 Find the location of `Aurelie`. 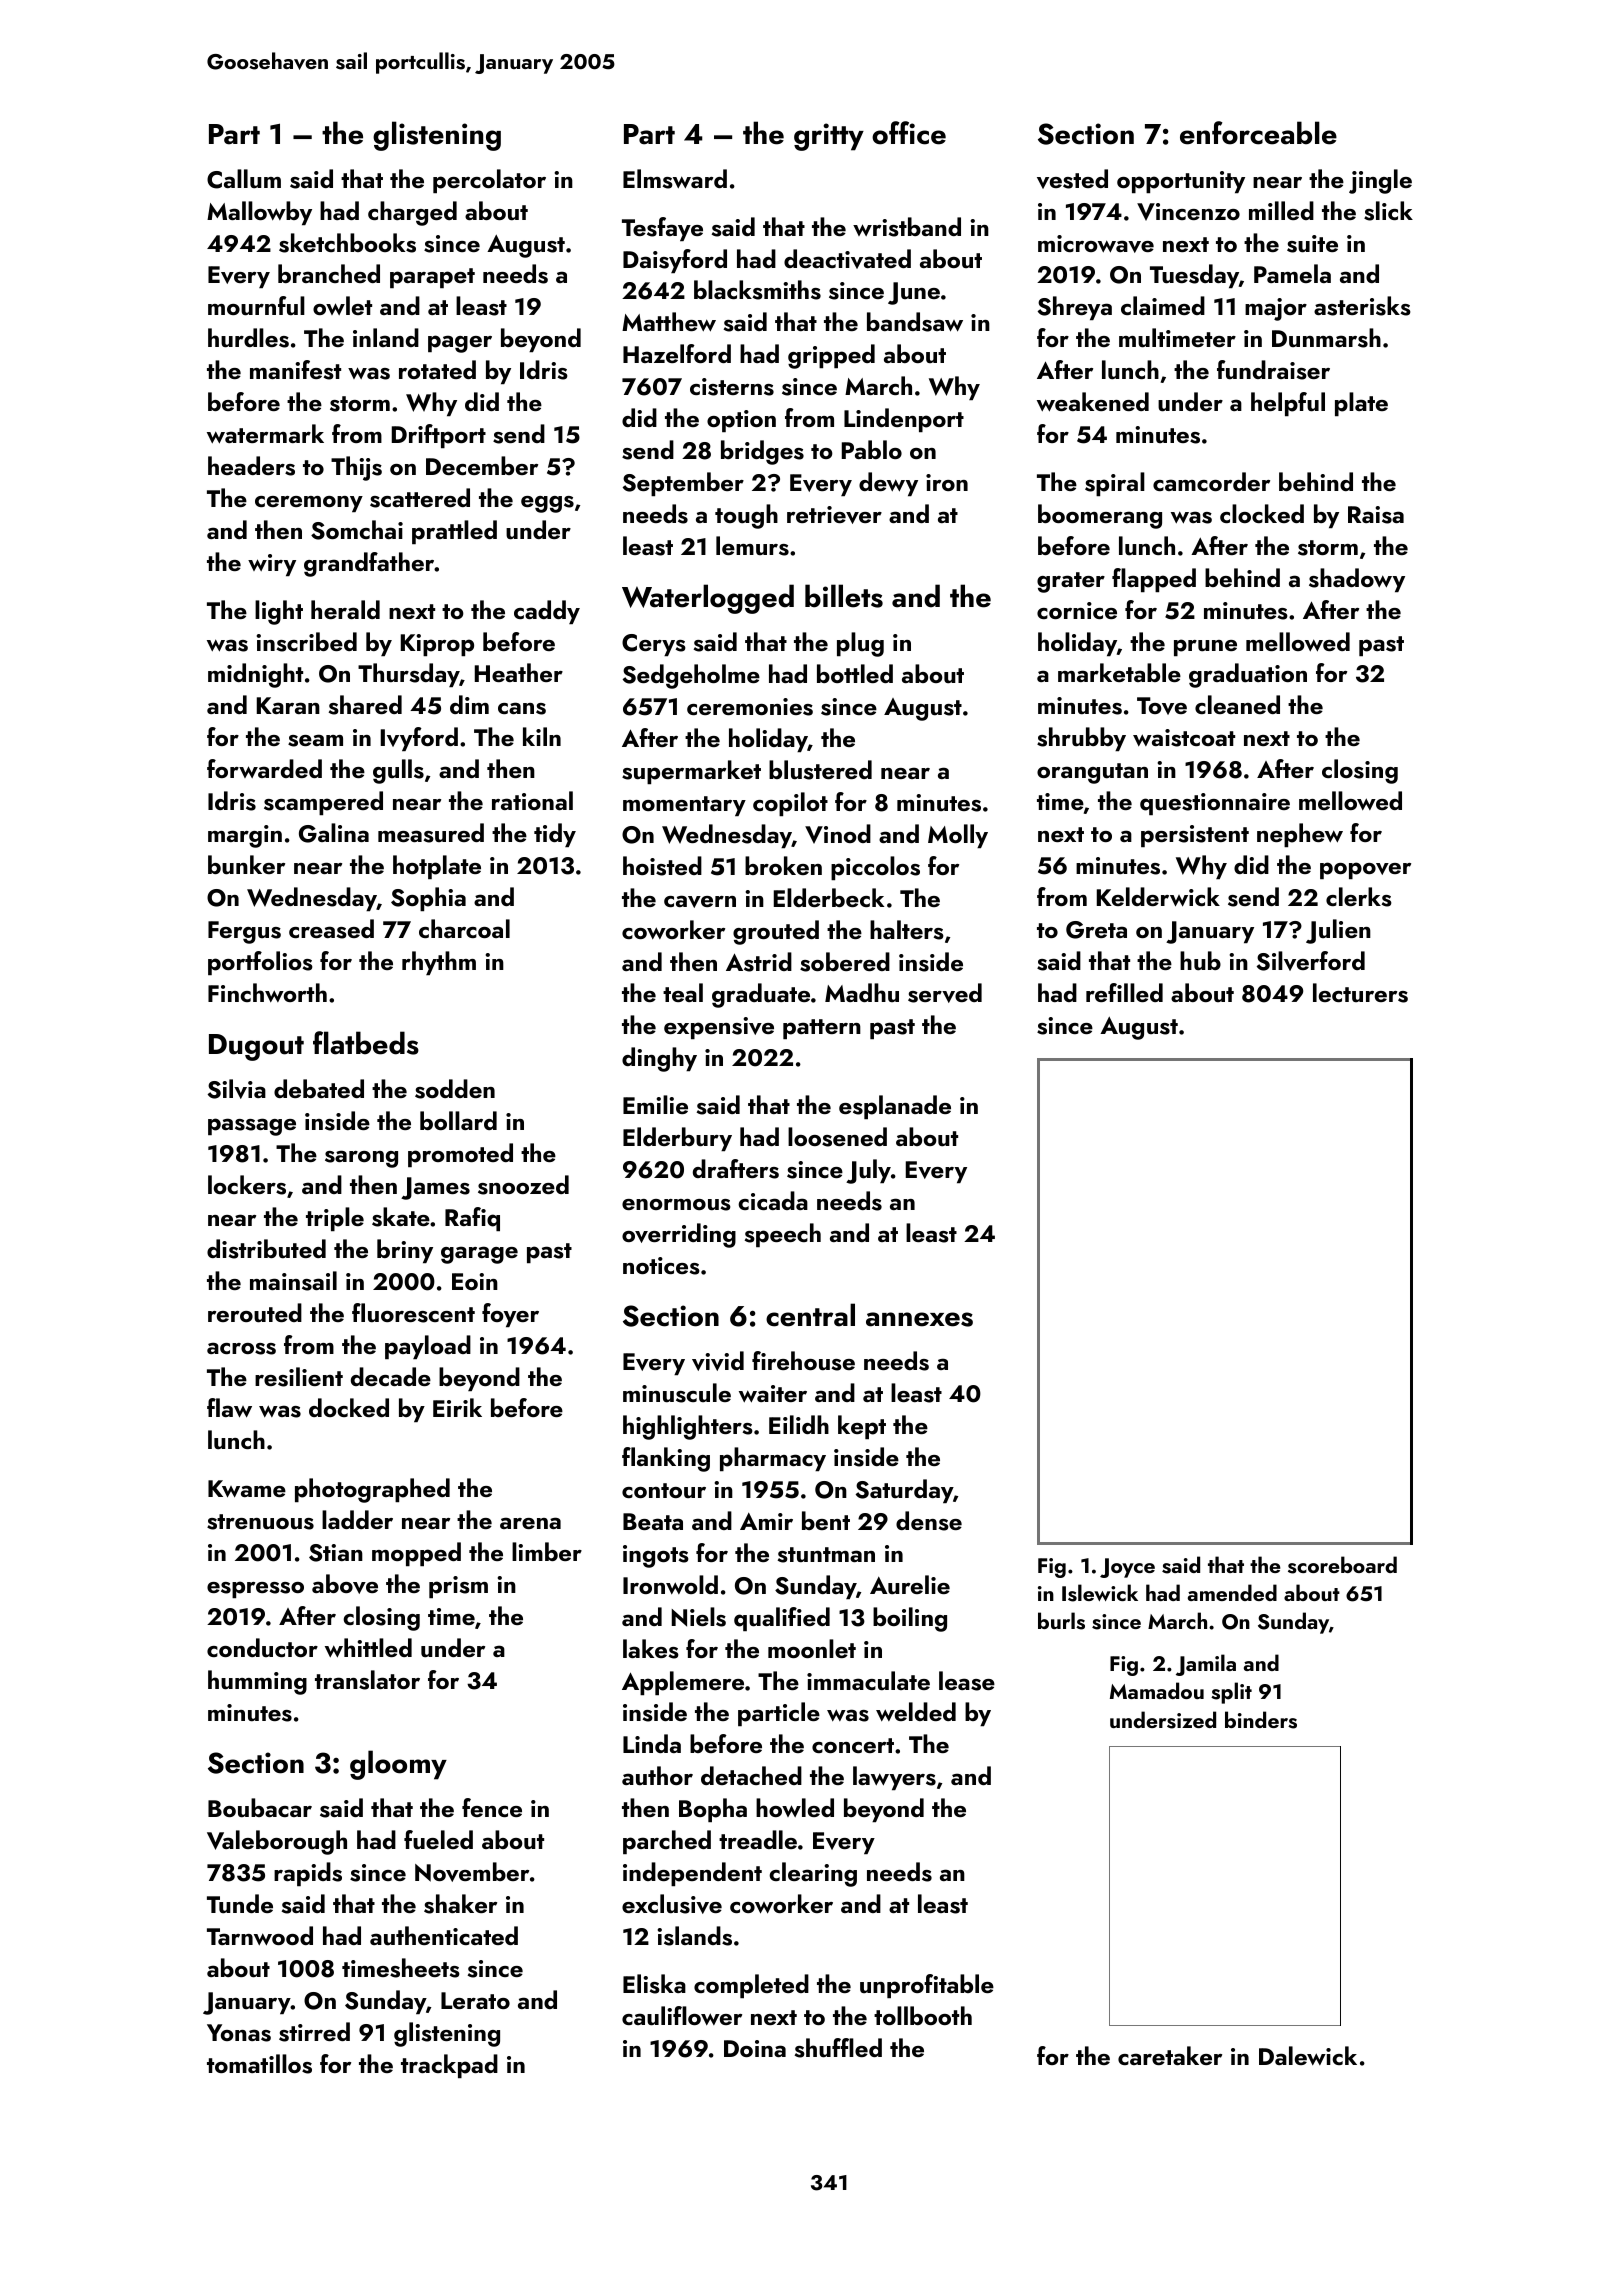

Aurelie is located at coordinates (910, 1585).
